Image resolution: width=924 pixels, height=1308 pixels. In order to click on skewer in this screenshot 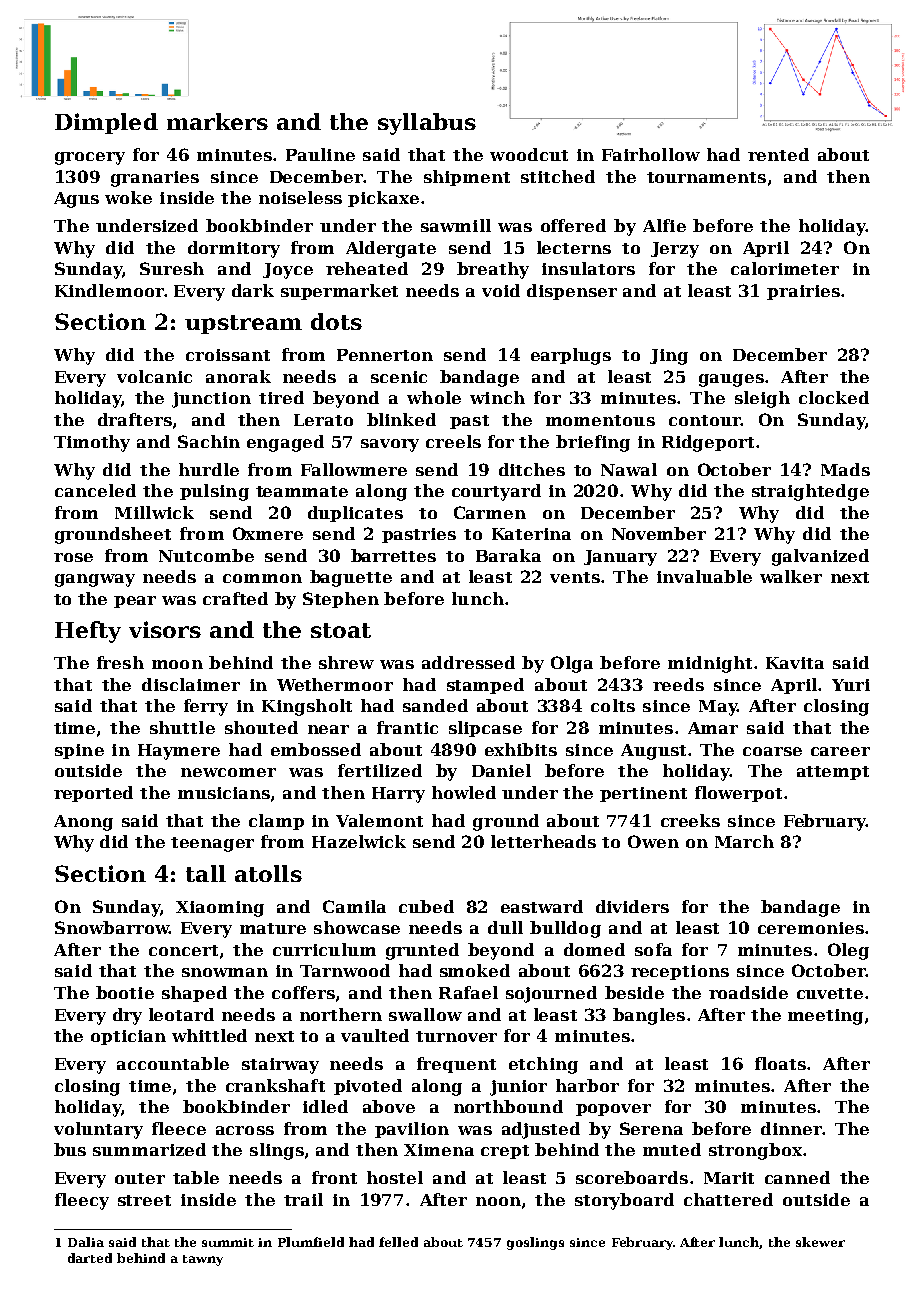, I will do `click(820, 1242)`.
